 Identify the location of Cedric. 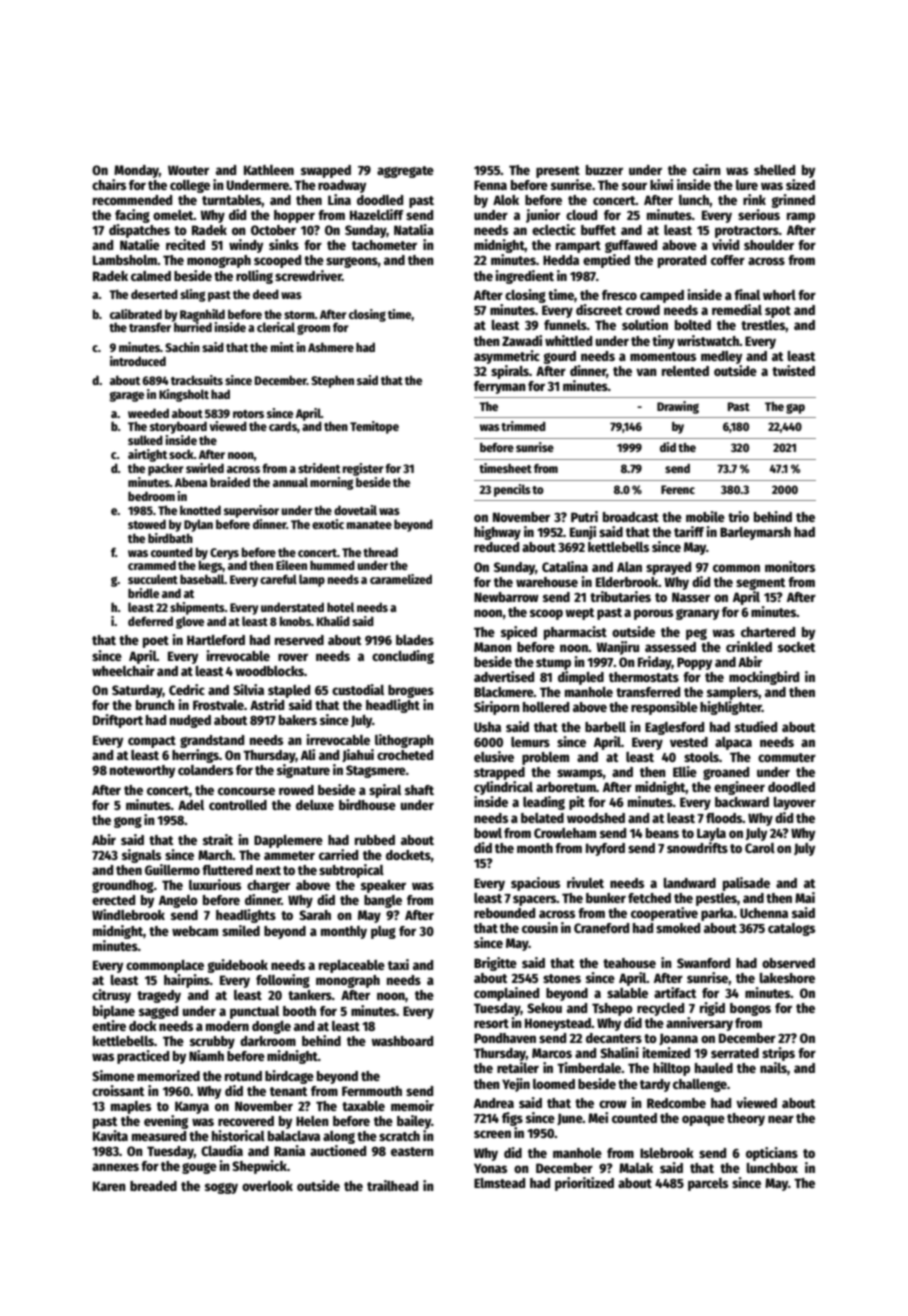
(187, 689).
